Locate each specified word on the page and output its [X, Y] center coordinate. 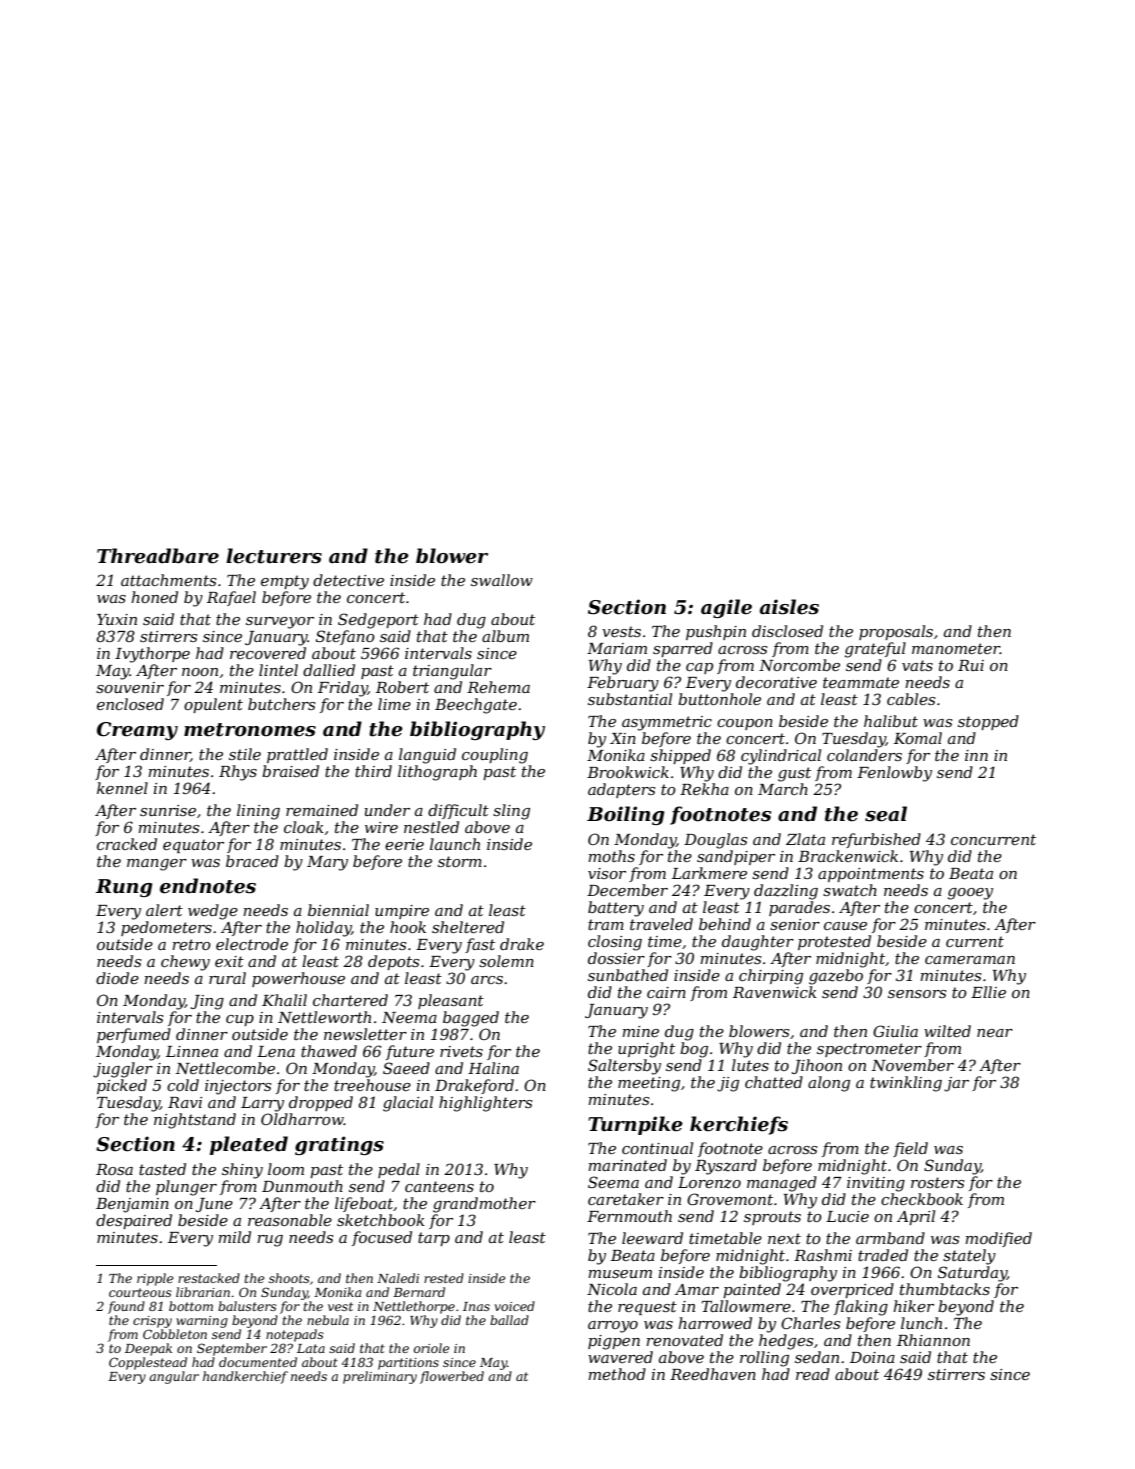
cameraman [970, 960]
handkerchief [245, 1377]
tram [606, 924]
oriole [431, 1348]
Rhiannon [933, 1340]
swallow [502, 580]
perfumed [134, 1035]
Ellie [988, 992]
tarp [434, 1239]
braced [252, 861]
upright [646, 1050]
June [214, 1205]
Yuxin [117, 619]
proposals [896, 632]
